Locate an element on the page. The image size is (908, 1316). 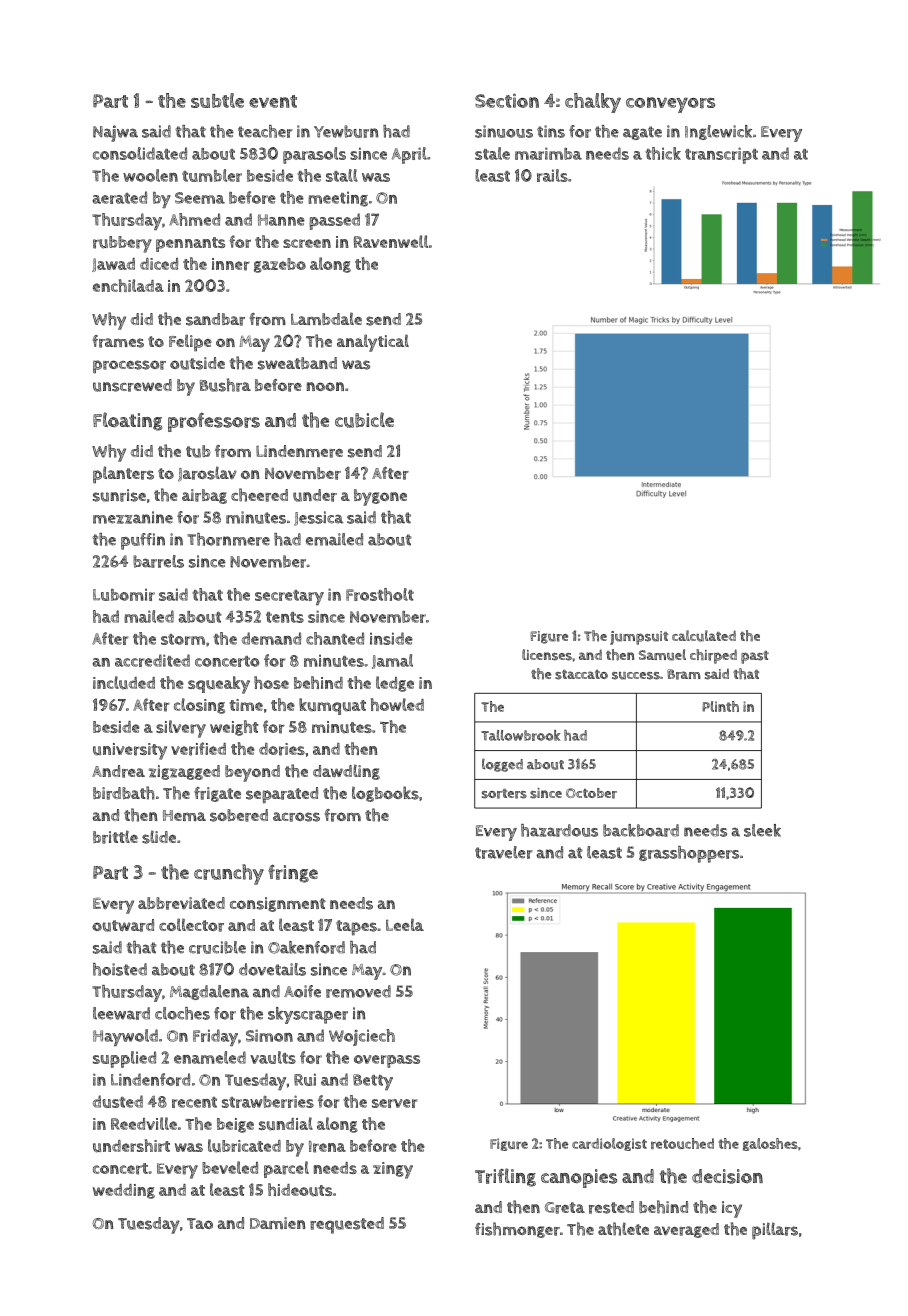
subtle is located at coordinates (217, 100).
